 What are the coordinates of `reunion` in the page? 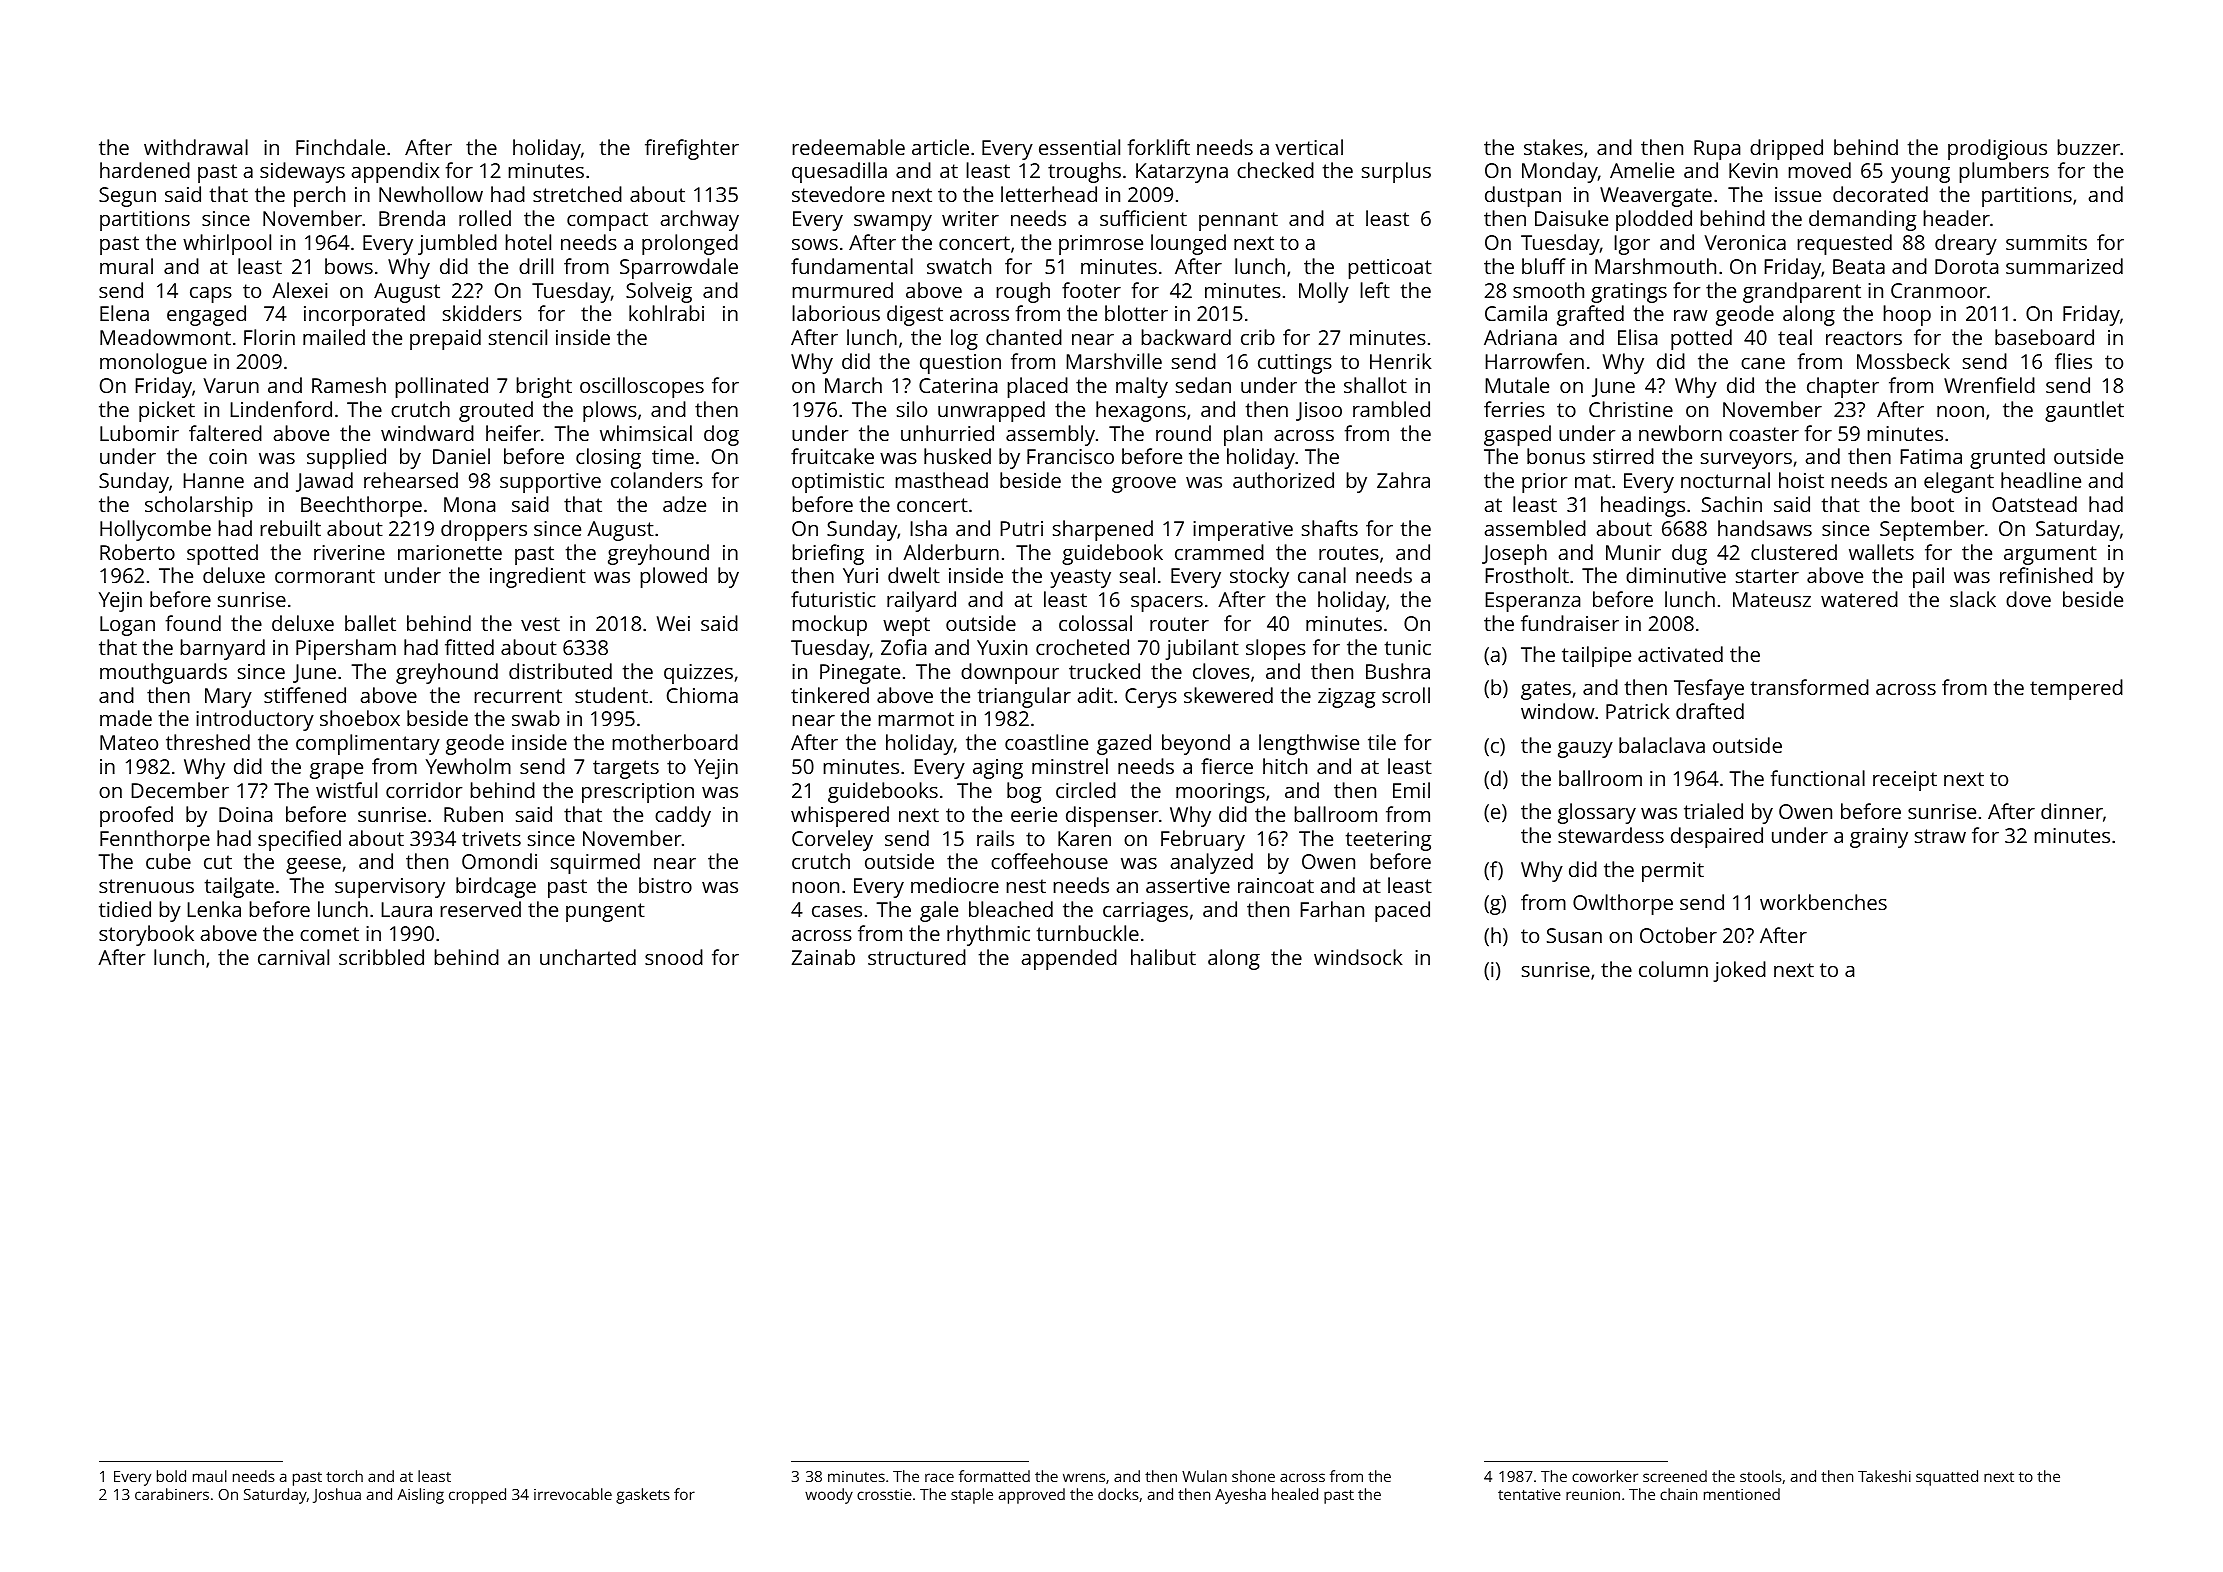 It's located at (1593, 1494).
